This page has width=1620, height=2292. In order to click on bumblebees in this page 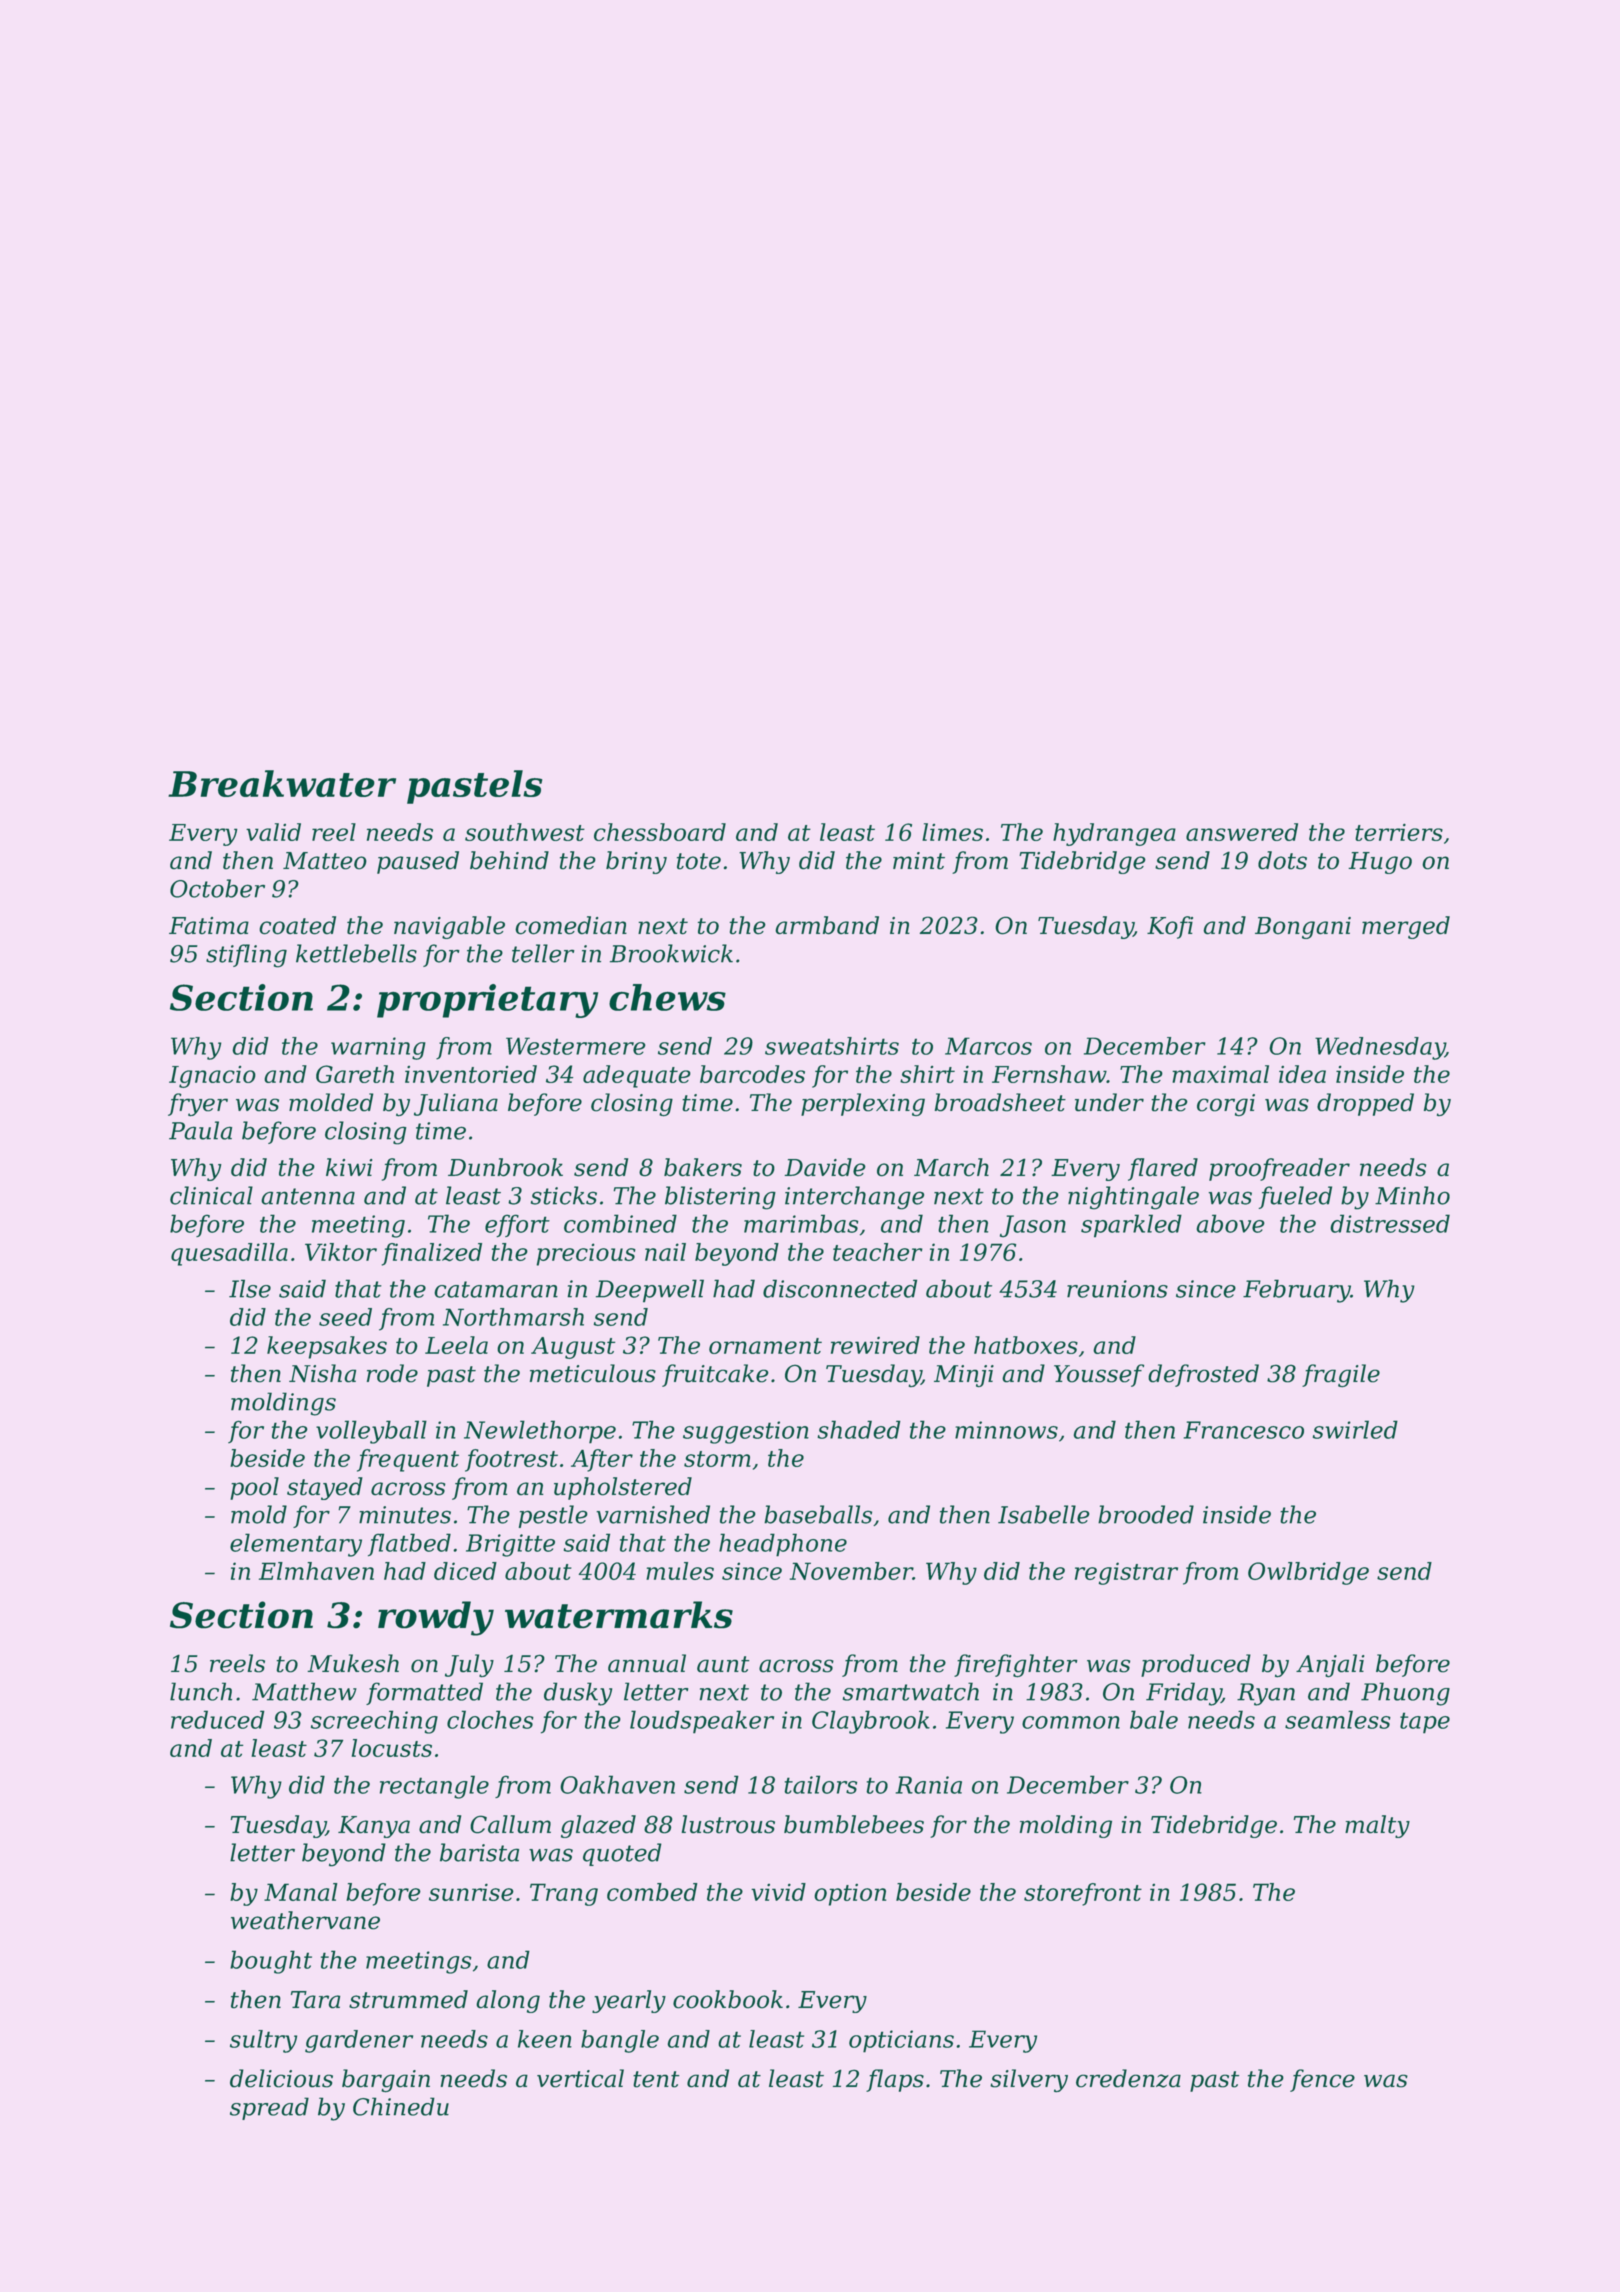, I will do `click(854, 1824)`.
